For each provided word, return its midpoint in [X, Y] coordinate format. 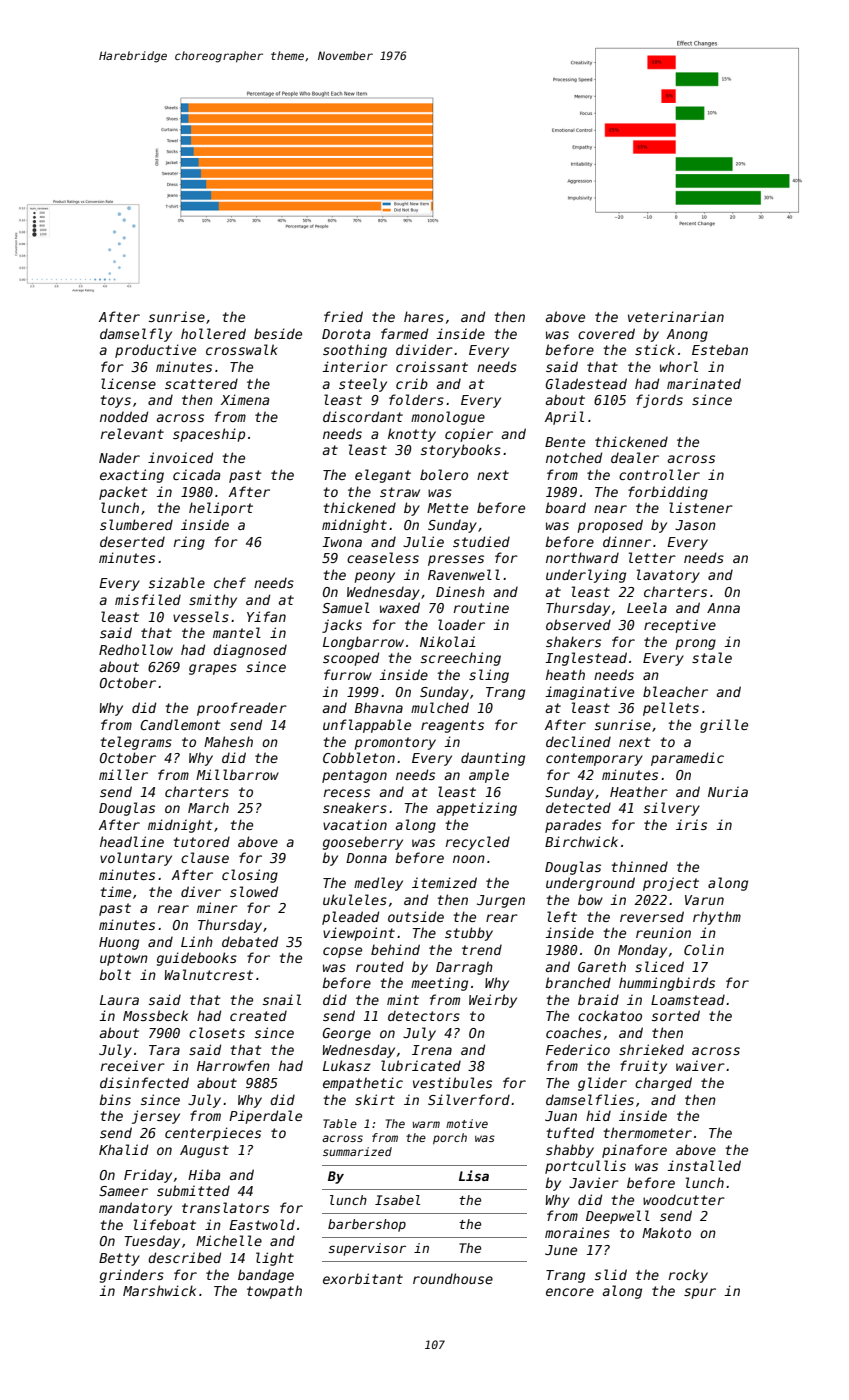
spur [700, 1293]
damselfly [136, 335]
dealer [635, 457]
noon [469, 859]
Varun [704, 900]
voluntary [136, 859]
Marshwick [159, 1290]
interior [355, 366]
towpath [274, 1292]
